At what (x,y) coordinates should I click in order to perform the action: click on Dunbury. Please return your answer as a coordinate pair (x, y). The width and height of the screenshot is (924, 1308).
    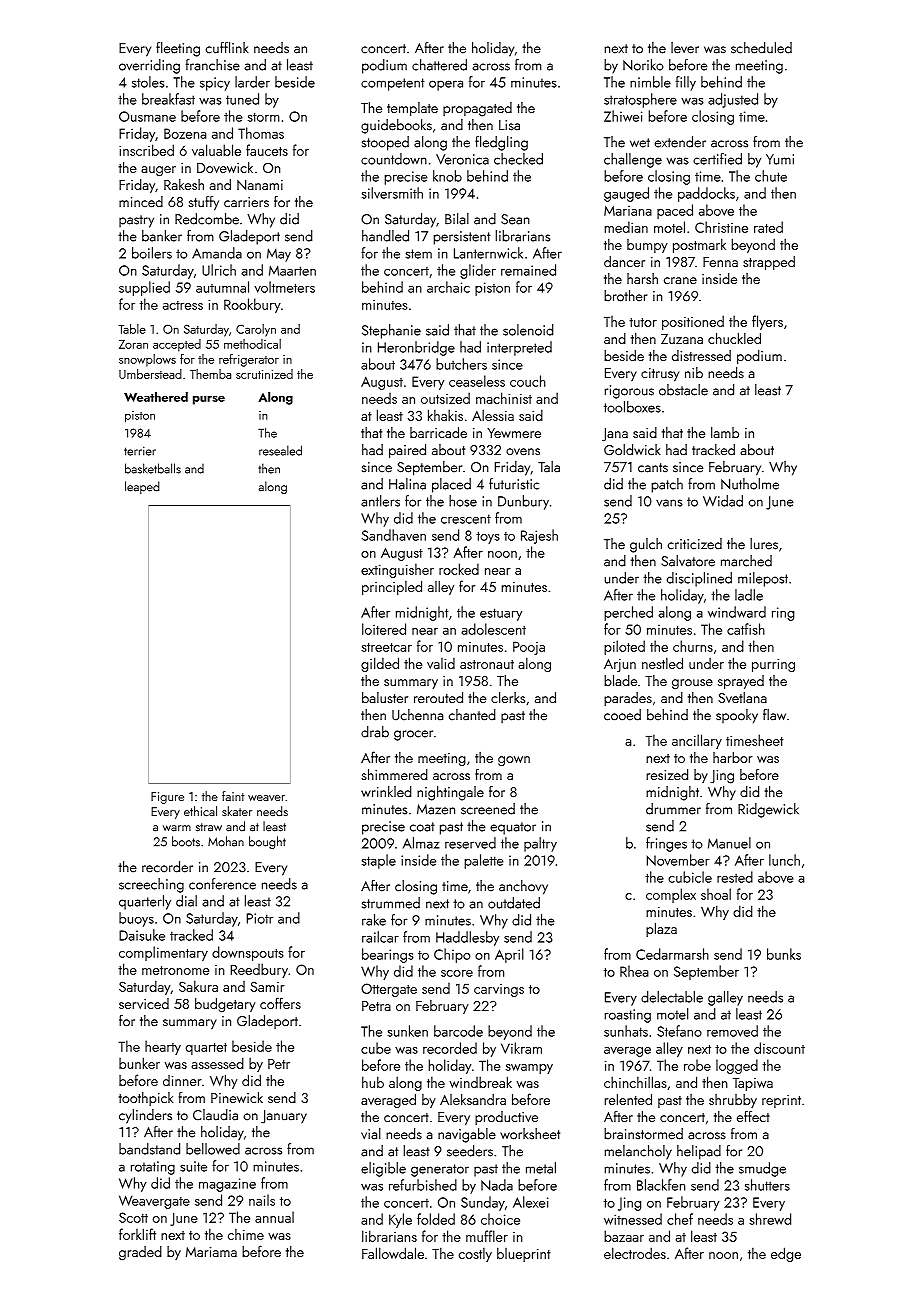
    Looking at the image, I should click on (523, 502).
